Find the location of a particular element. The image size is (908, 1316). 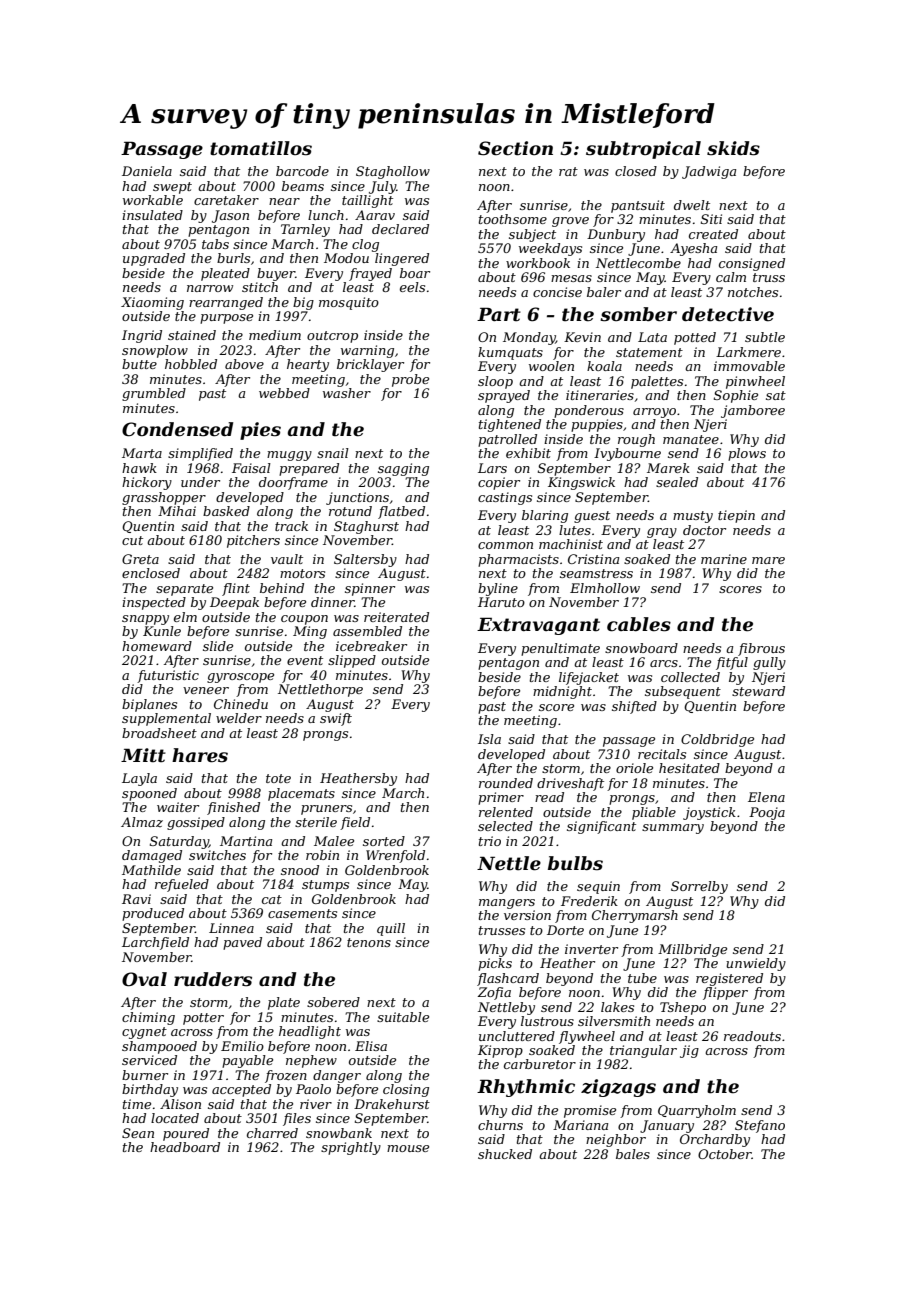

charred is located at coordinates (272, 1133).
